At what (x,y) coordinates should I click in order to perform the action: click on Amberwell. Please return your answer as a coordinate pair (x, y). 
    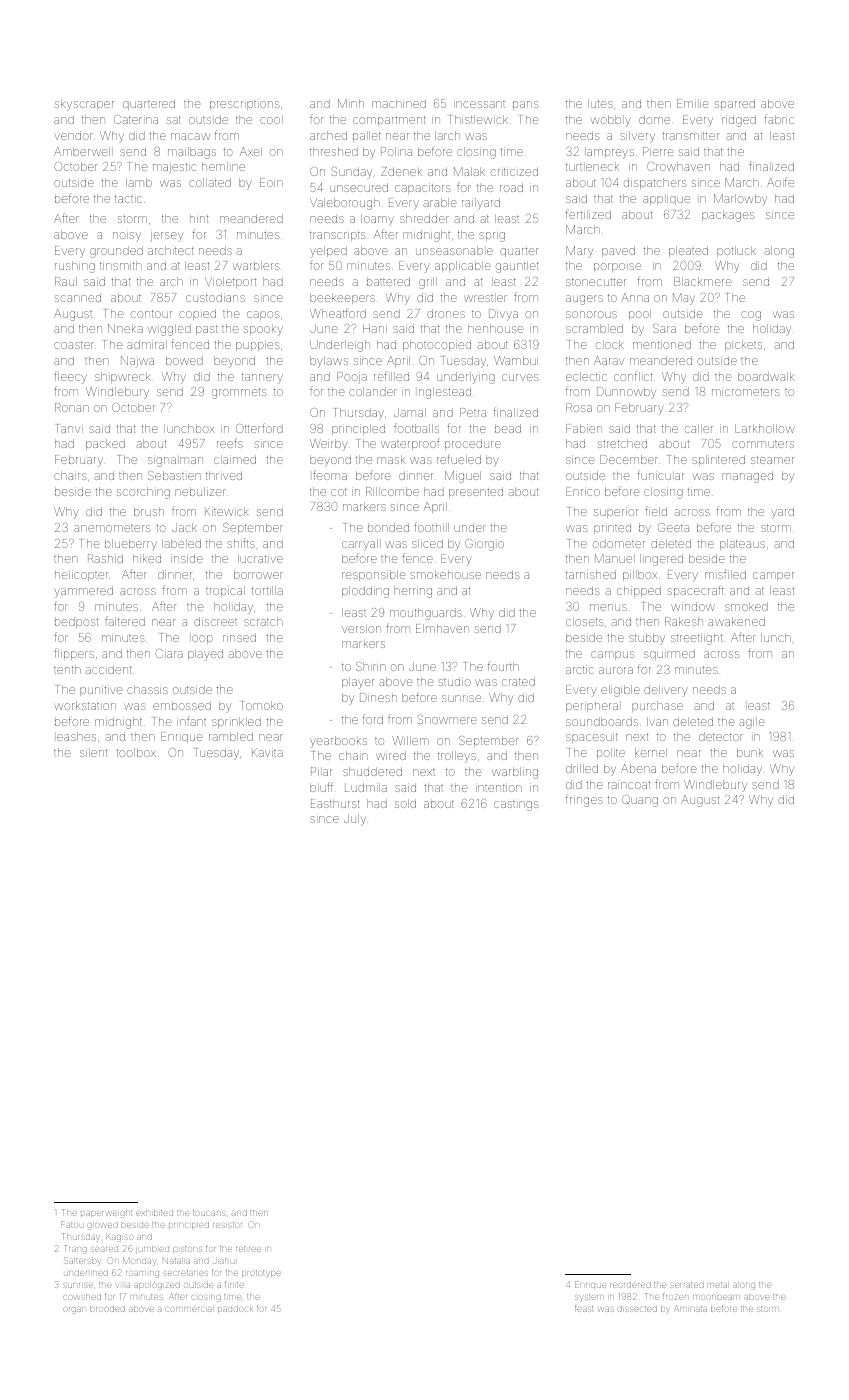
    Looking at the image, I should click on (82, 151).
